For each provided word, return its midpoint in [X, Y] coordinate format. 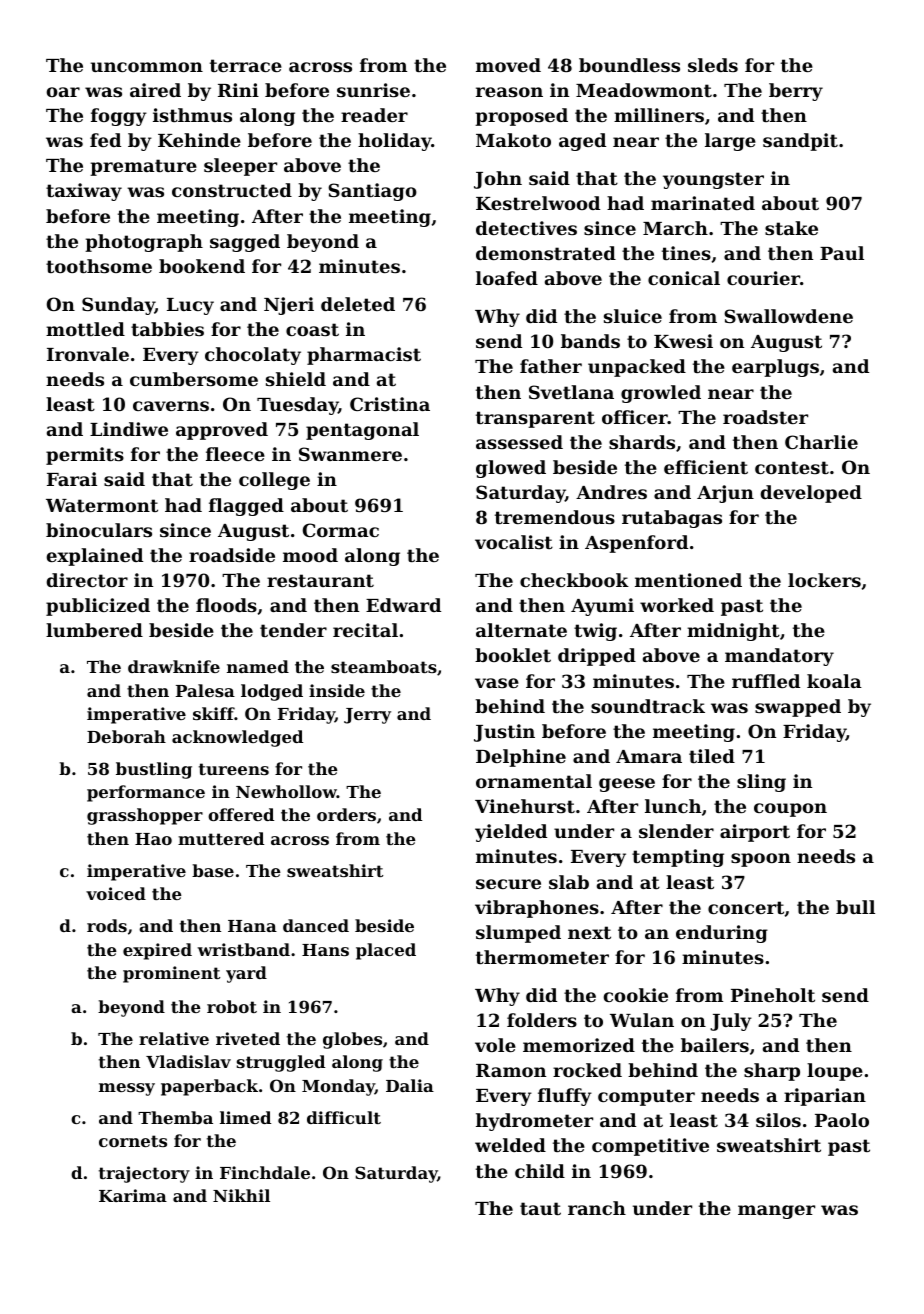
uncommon [147, 67]
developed [811, 494]
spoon [761, 860]
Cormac [341, 530]
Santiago [372, 192]
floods [226, 605]
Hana [252, 926]
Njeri [289, 306]
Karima [133, 1195]
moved [508, 65]
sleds [713, 65]
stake [791, 228]
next [589, 932]
